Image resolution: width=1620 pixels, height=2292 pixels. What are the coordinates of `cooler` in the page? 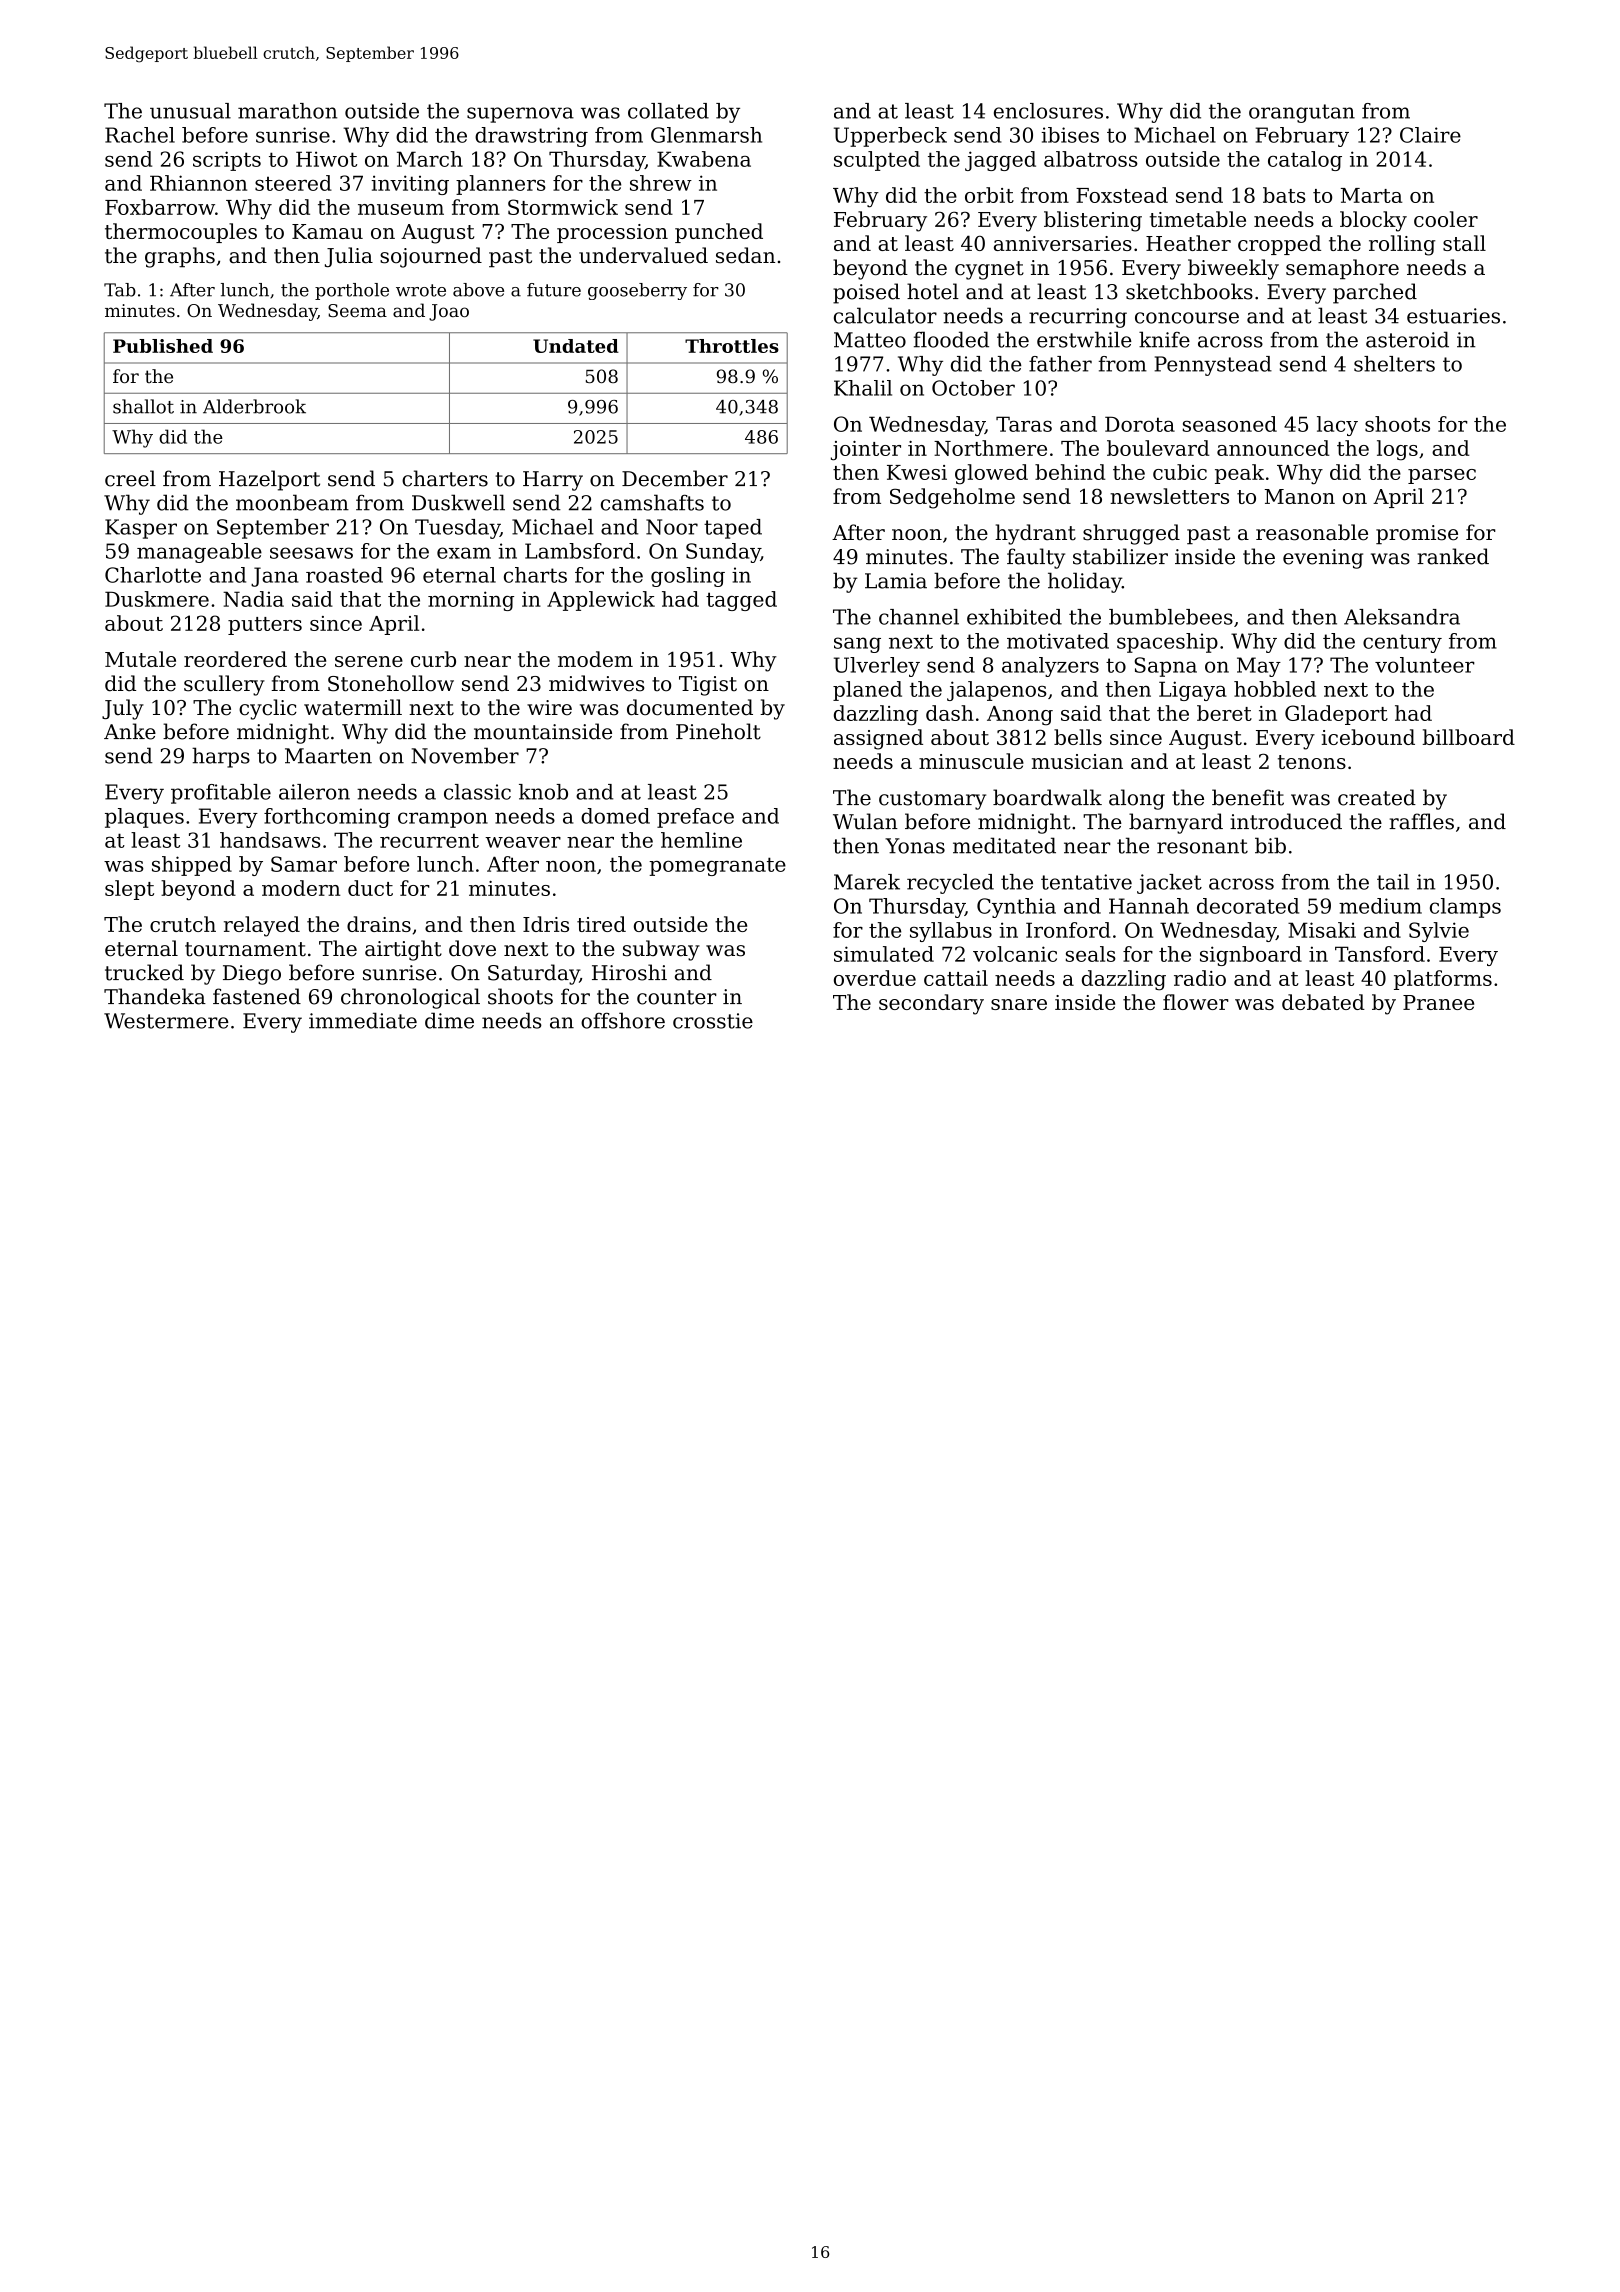 It's located at (1446, 219).
